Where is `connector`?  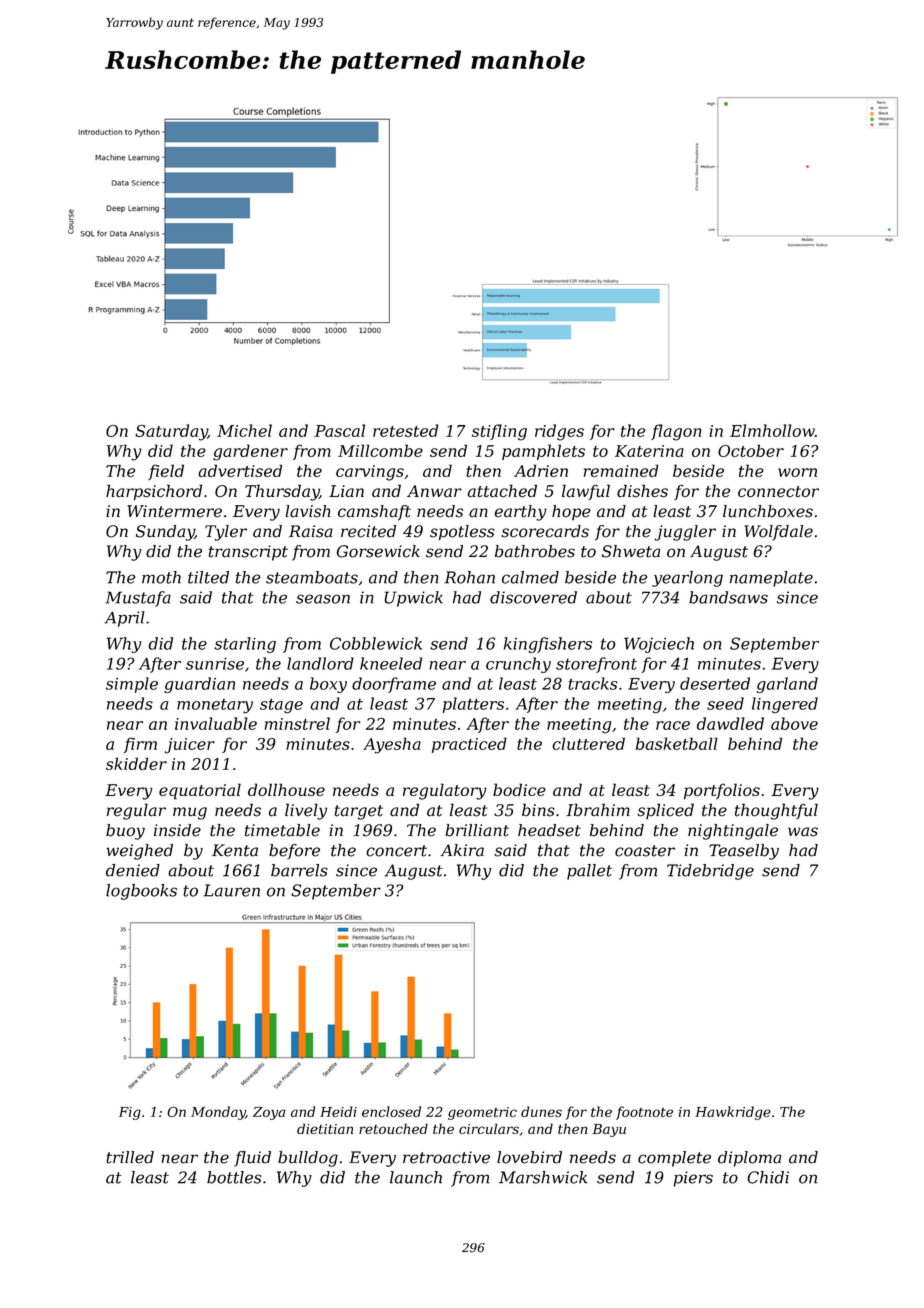 connector is located at coordinates (778, 492).
